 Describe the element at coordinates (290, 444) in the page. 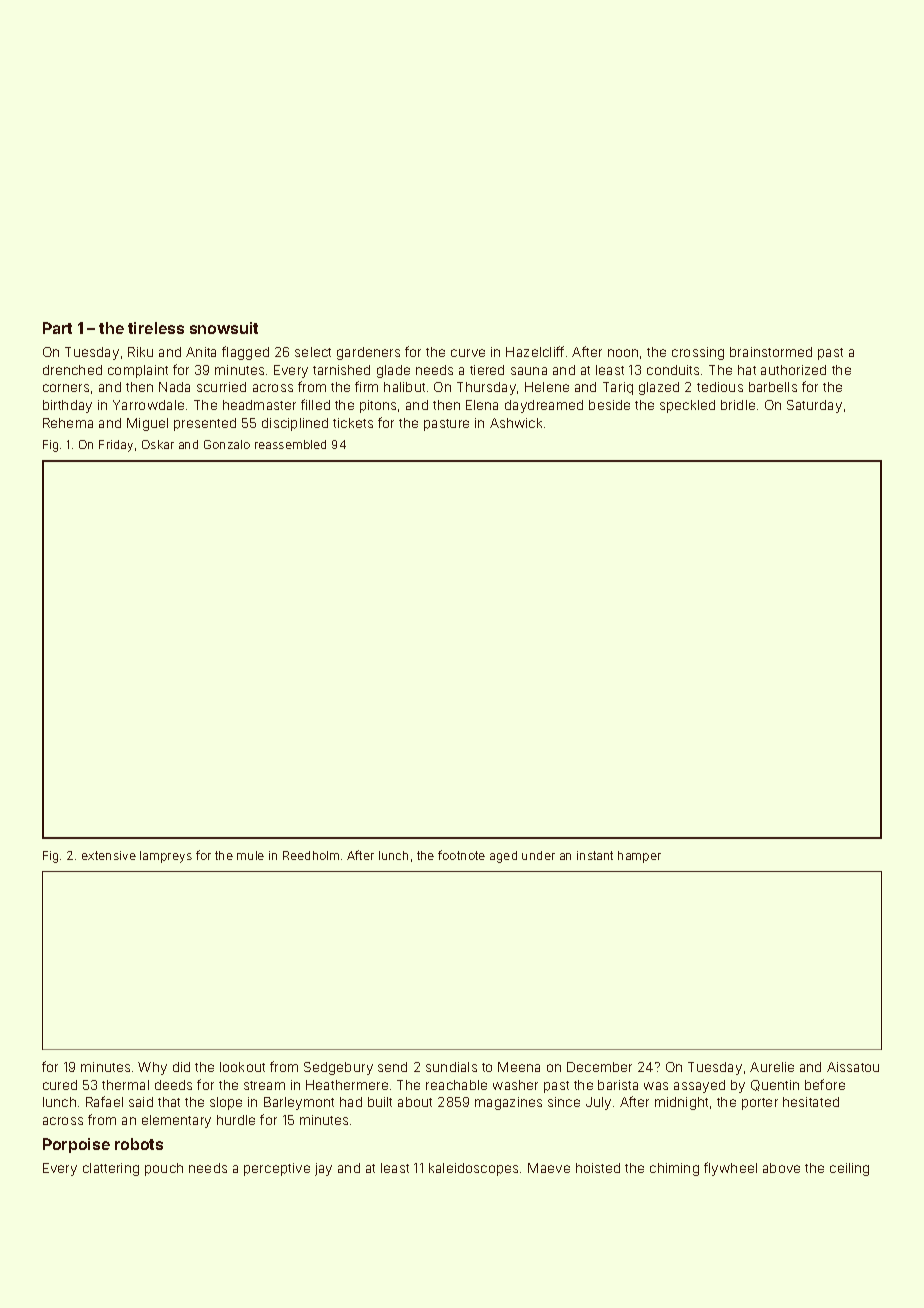

I see `reassembled` at that location.
